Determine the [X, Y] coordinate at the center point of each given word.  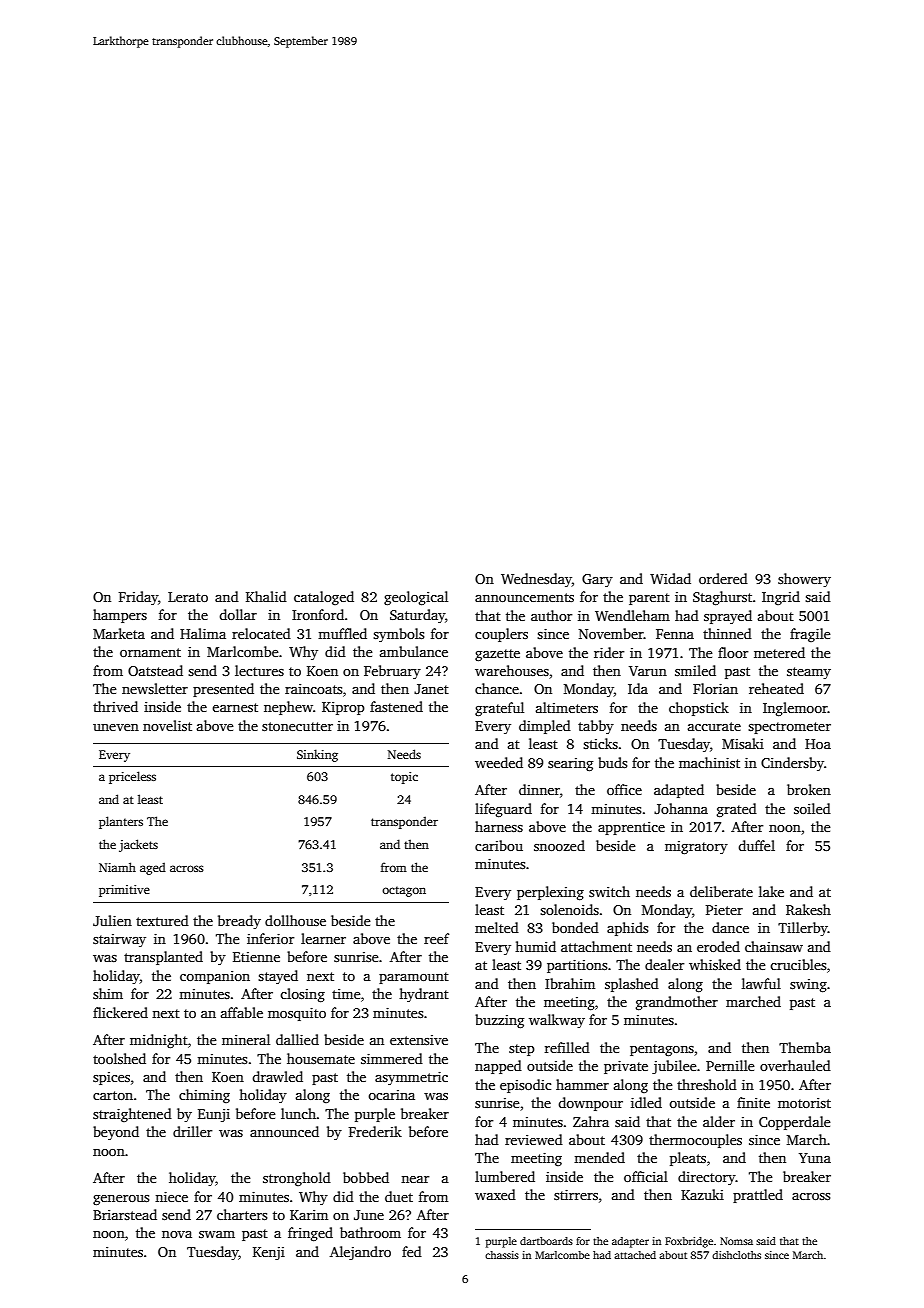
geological [416, 598]
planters [121, 822]
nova [177, 1234]
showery [804, 580]
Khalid [266, 596]
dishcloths [736, 1255]
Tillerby [803, 929]
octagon [404, 891]
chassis [502, 1255]
